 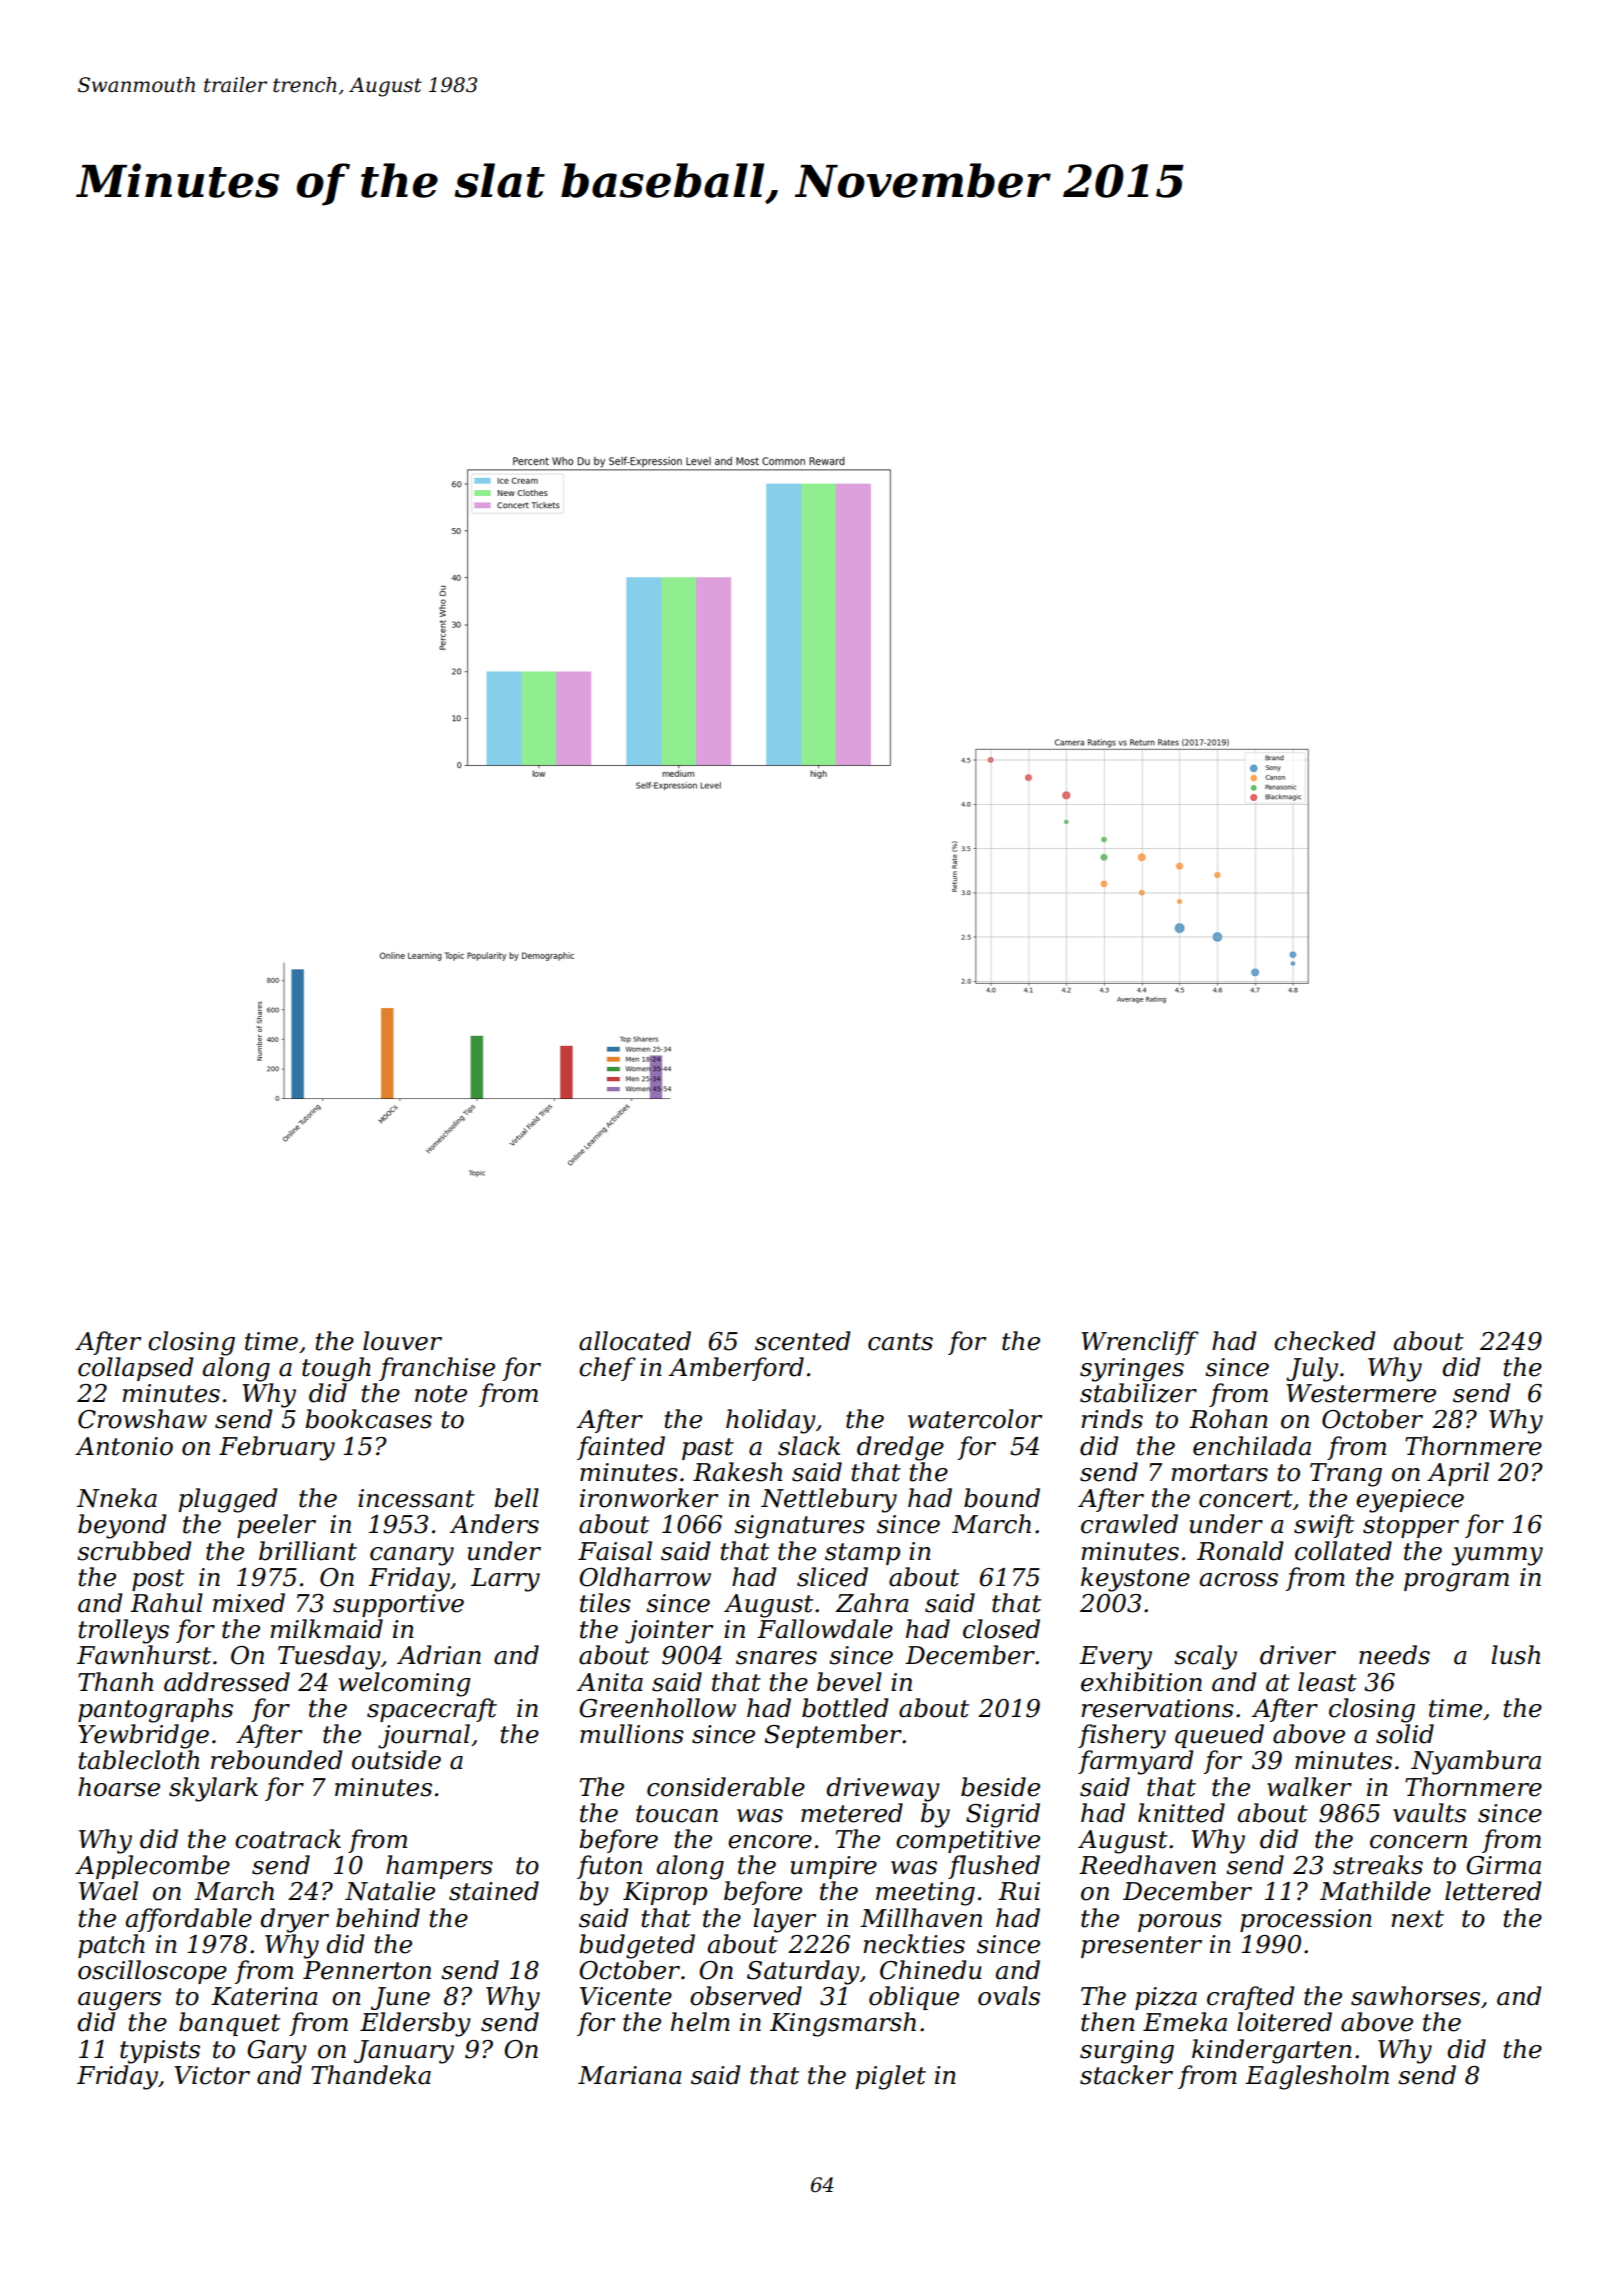 What do you see at coordinates (1141, 1947) in the page?
I see `presenter` at bounding box center [1141, 1947].
